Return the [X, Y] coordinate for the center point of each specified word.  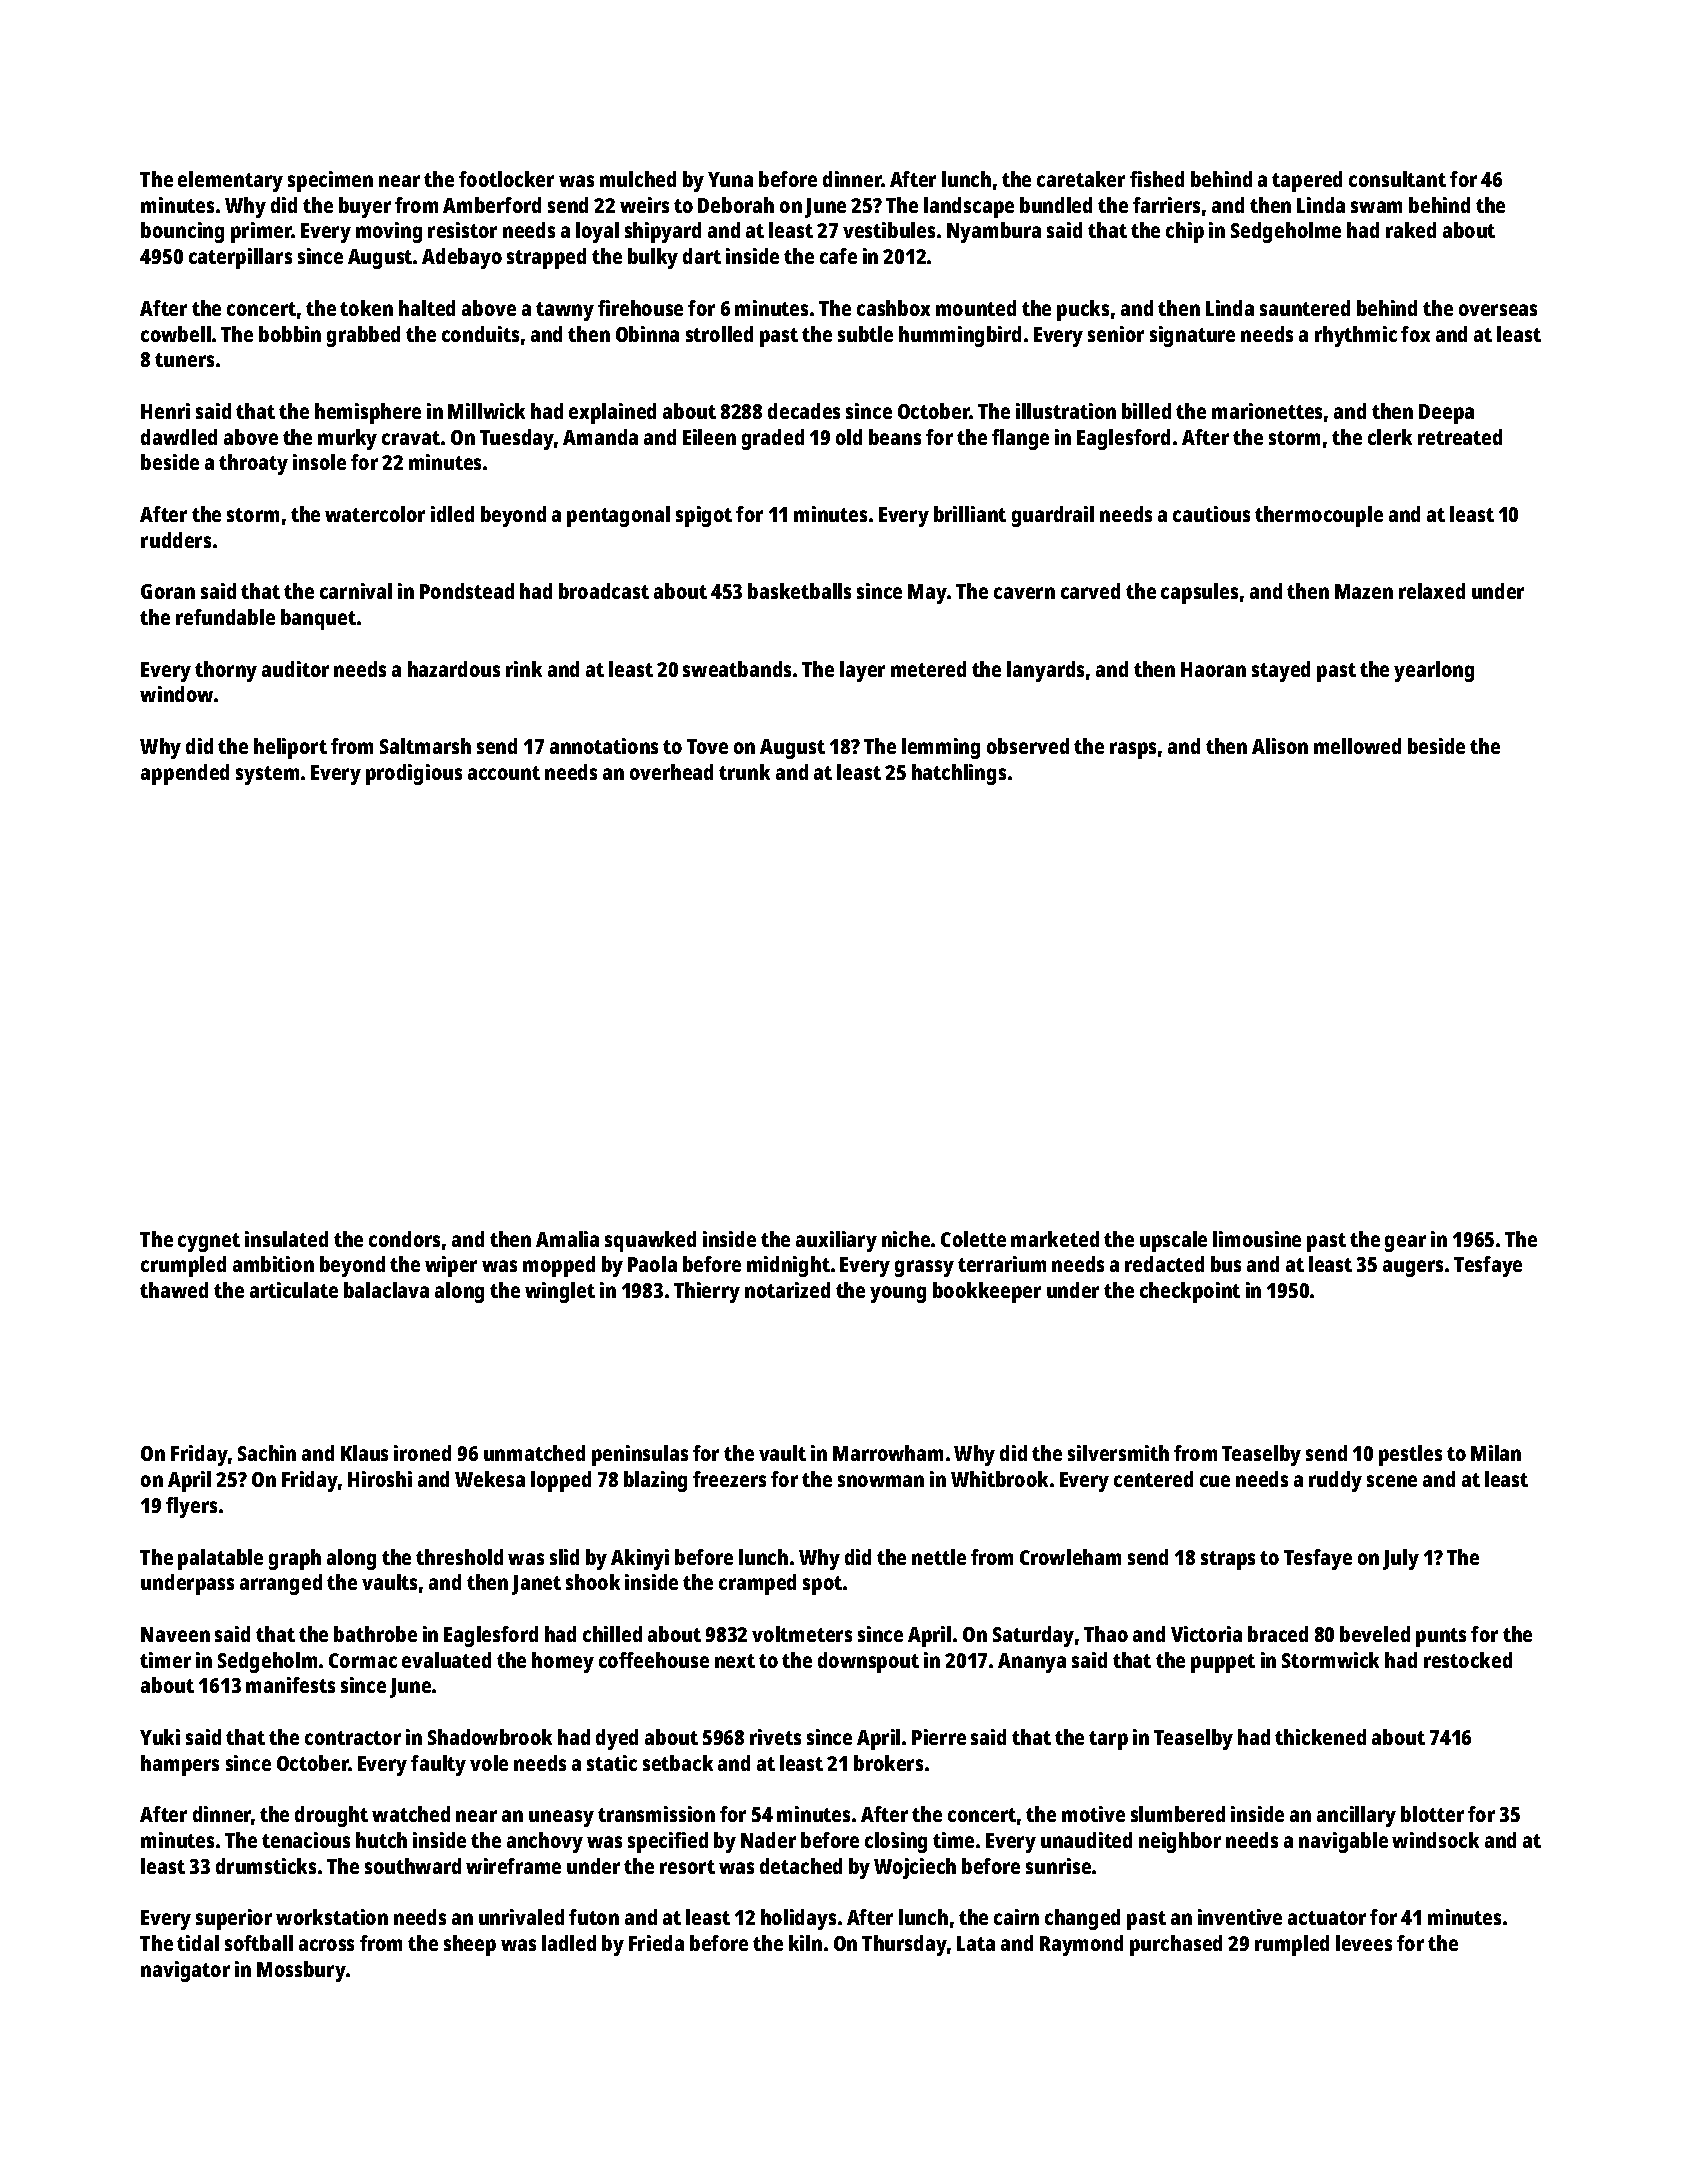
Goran [168, 591]
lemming [941, 748]
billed [1146, 411]
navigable [1343, 1842]
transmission [656, 1814]
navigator [185, 1971]
